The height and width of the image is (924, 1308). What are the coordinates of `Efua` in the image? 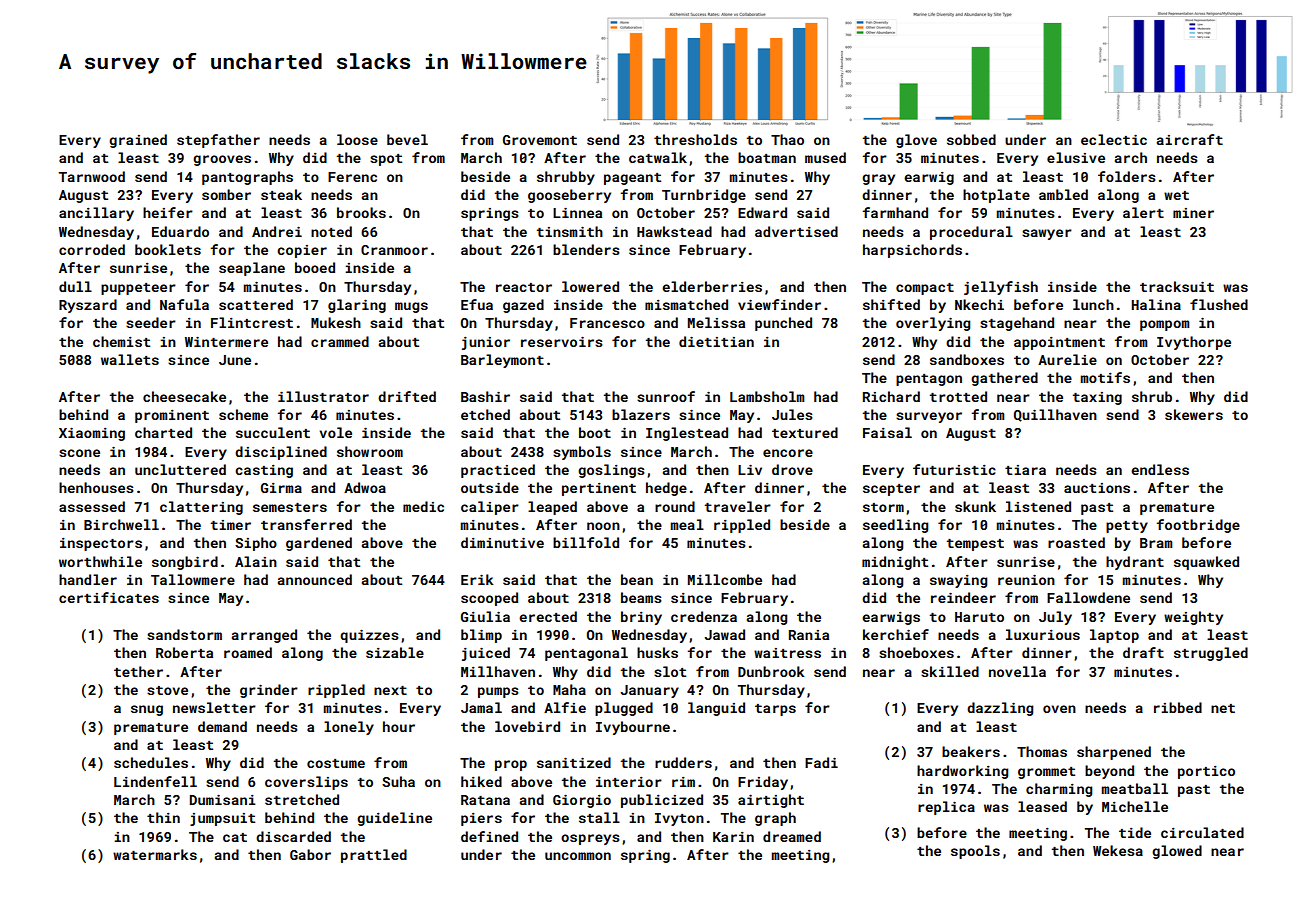 It's located at (477, 304).
